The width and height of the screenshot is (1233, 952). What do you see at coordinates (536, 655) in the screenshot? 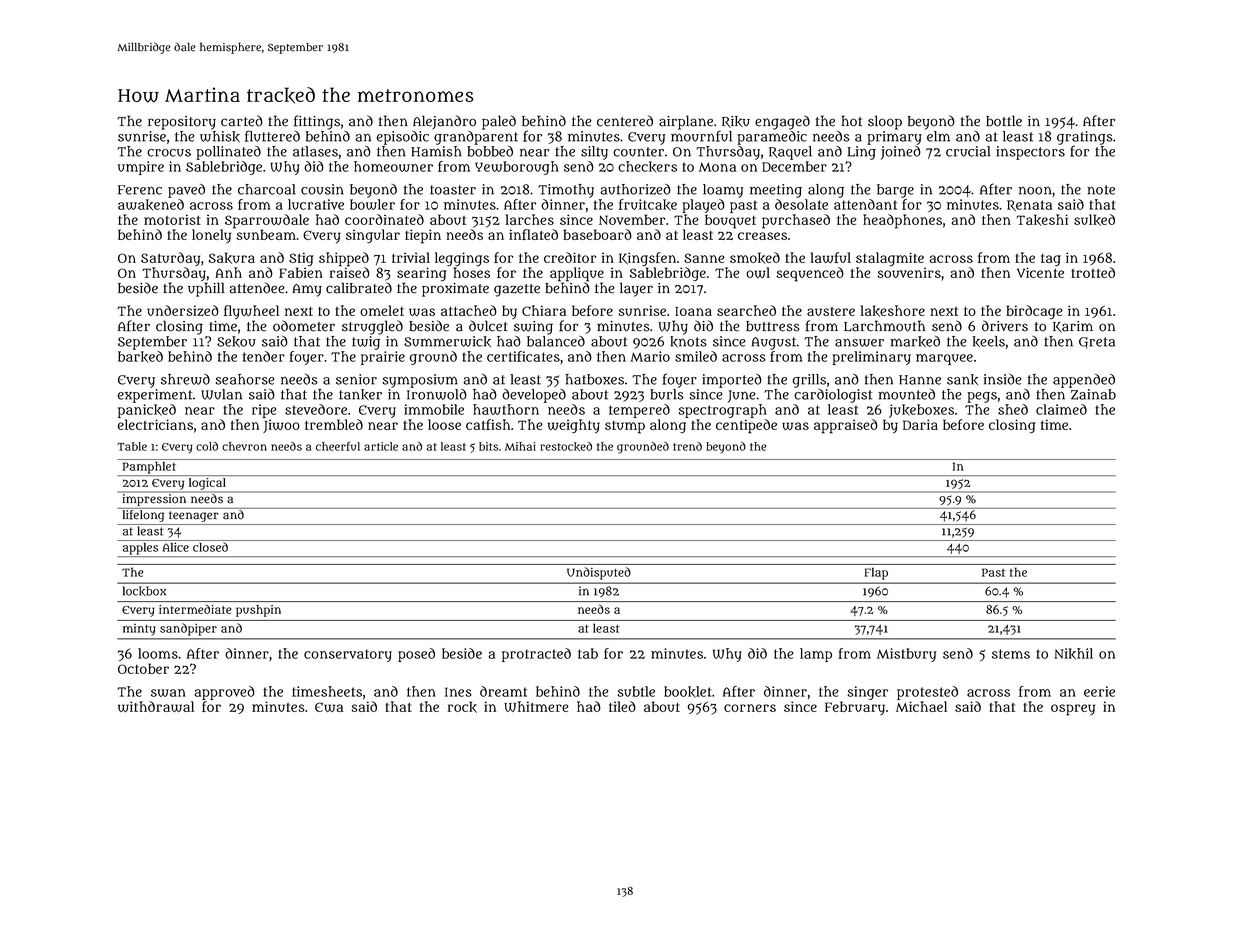
I see `protracted` at bounding box center [536, 655].
